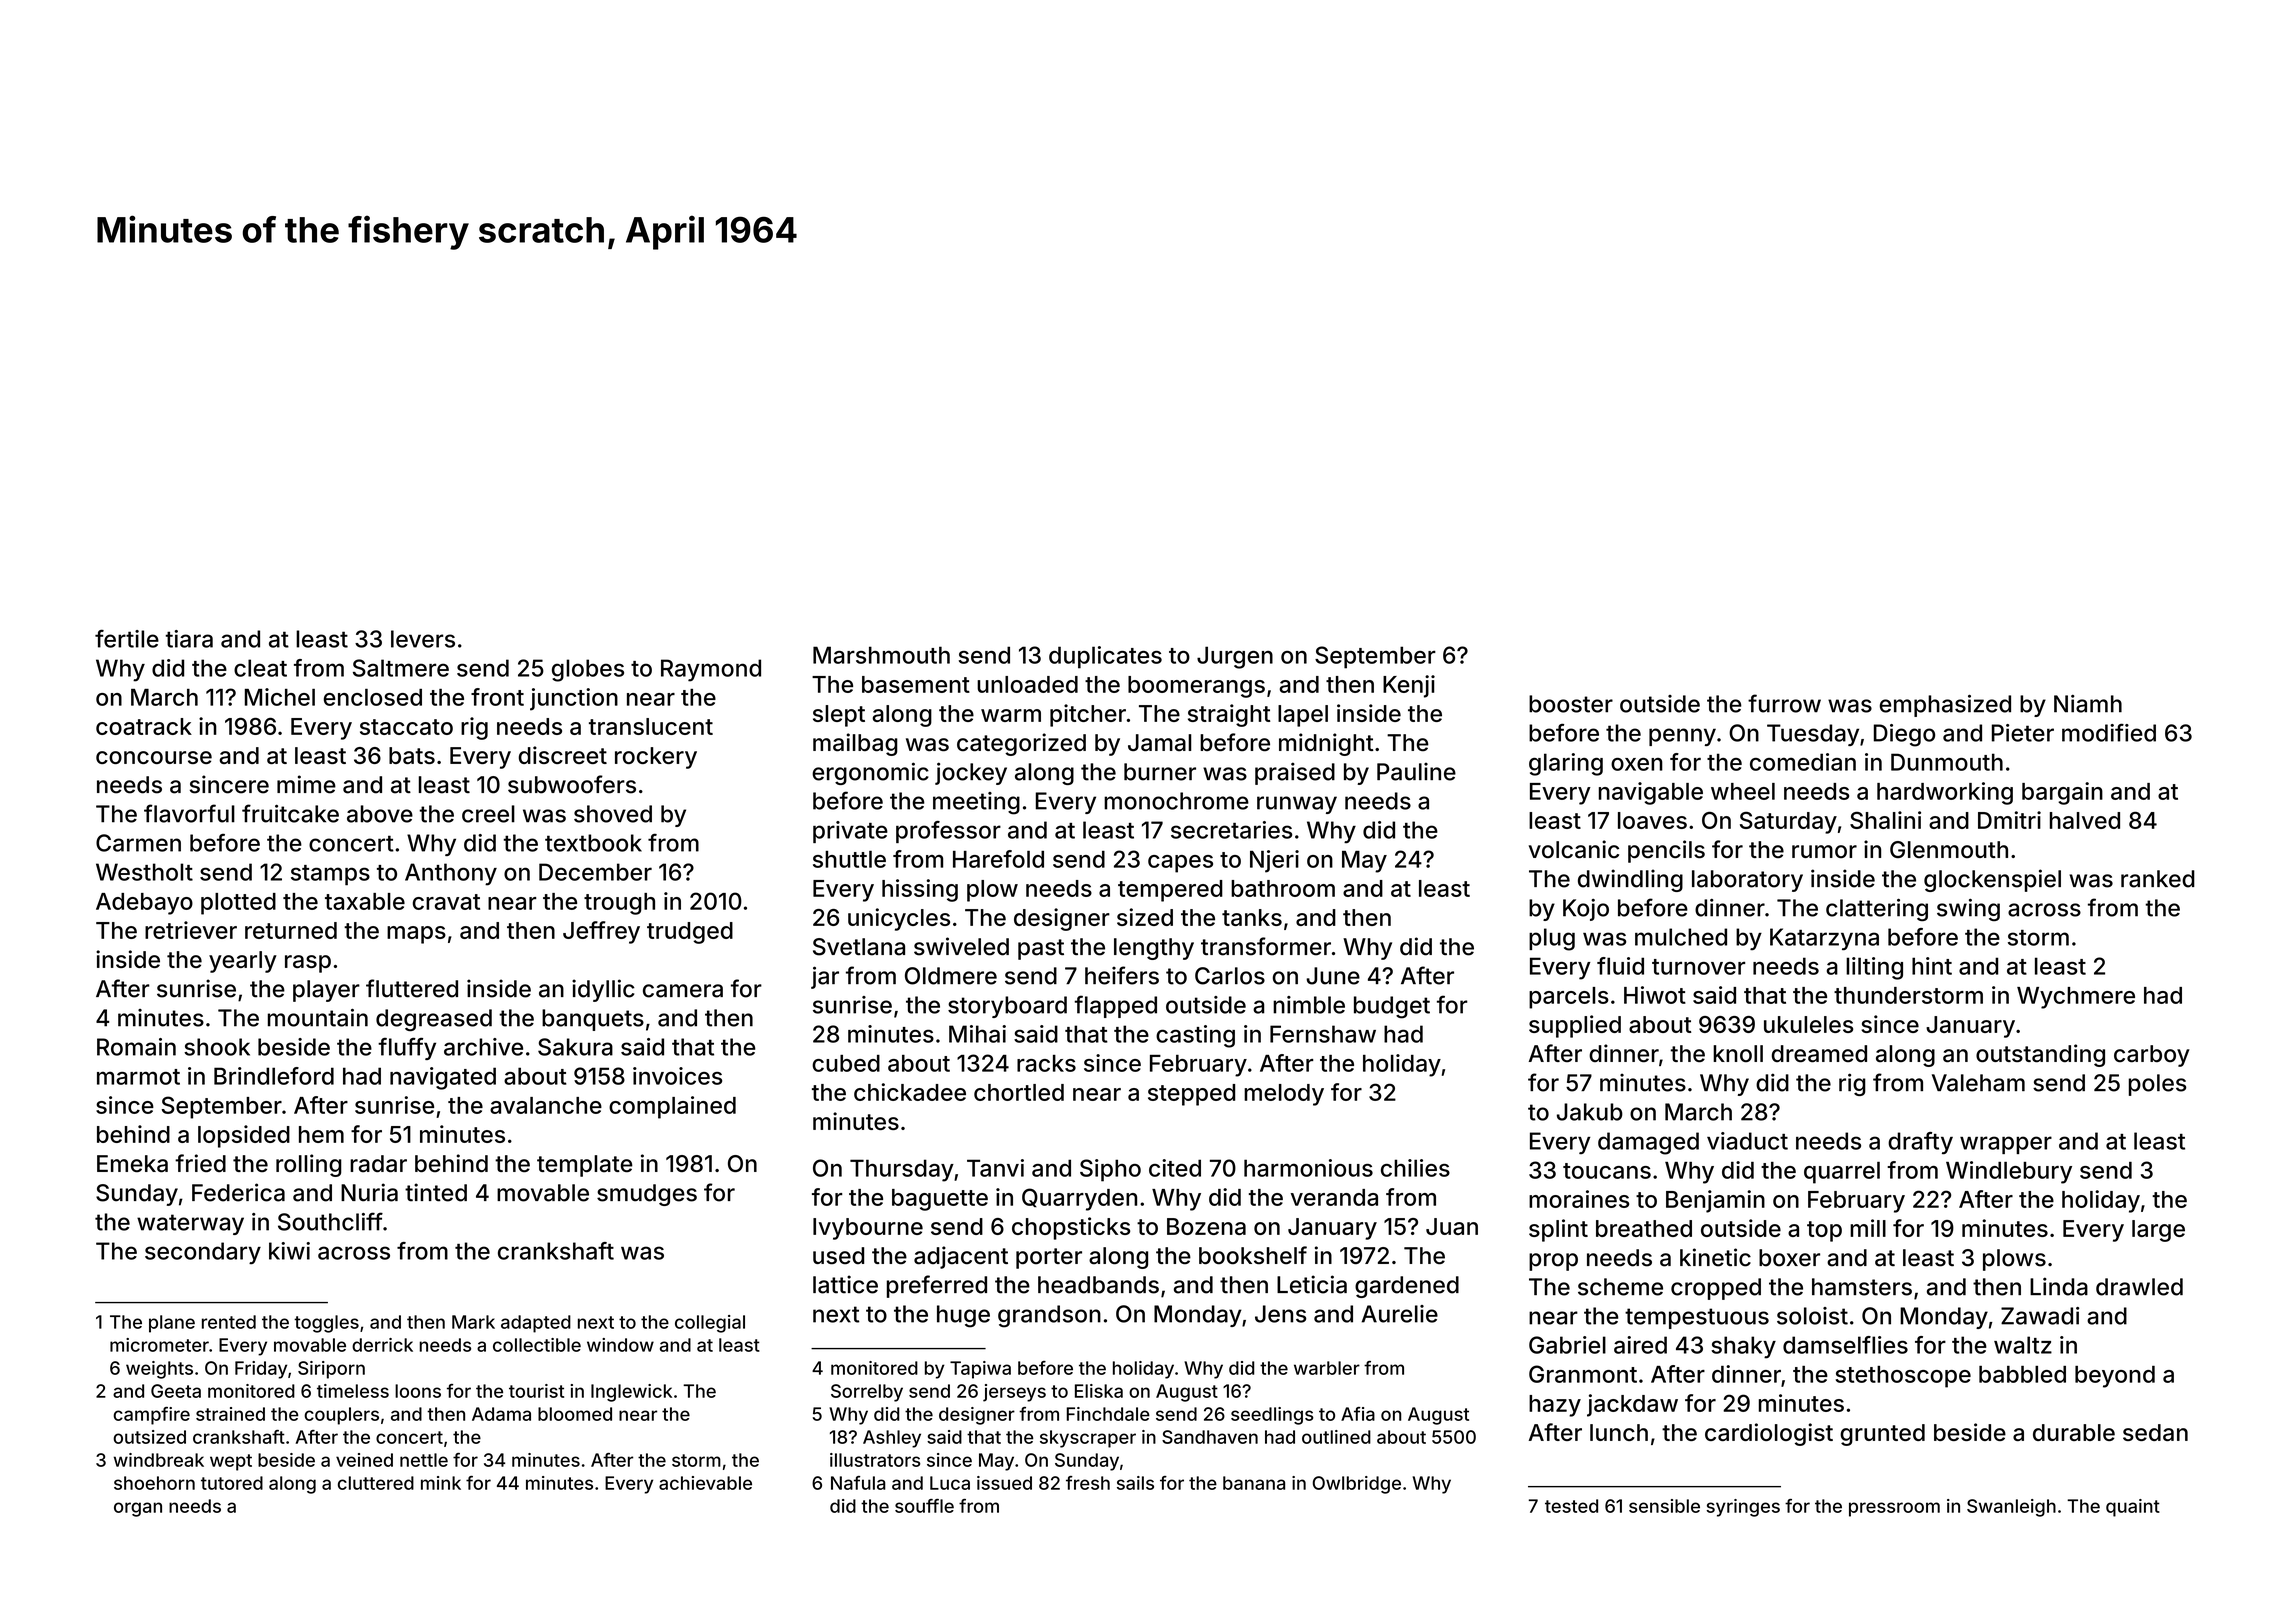  What do you see at coordinates (2158, 879) in the screenshot?
I see `ranked` at bounding box center [2158, 879].
